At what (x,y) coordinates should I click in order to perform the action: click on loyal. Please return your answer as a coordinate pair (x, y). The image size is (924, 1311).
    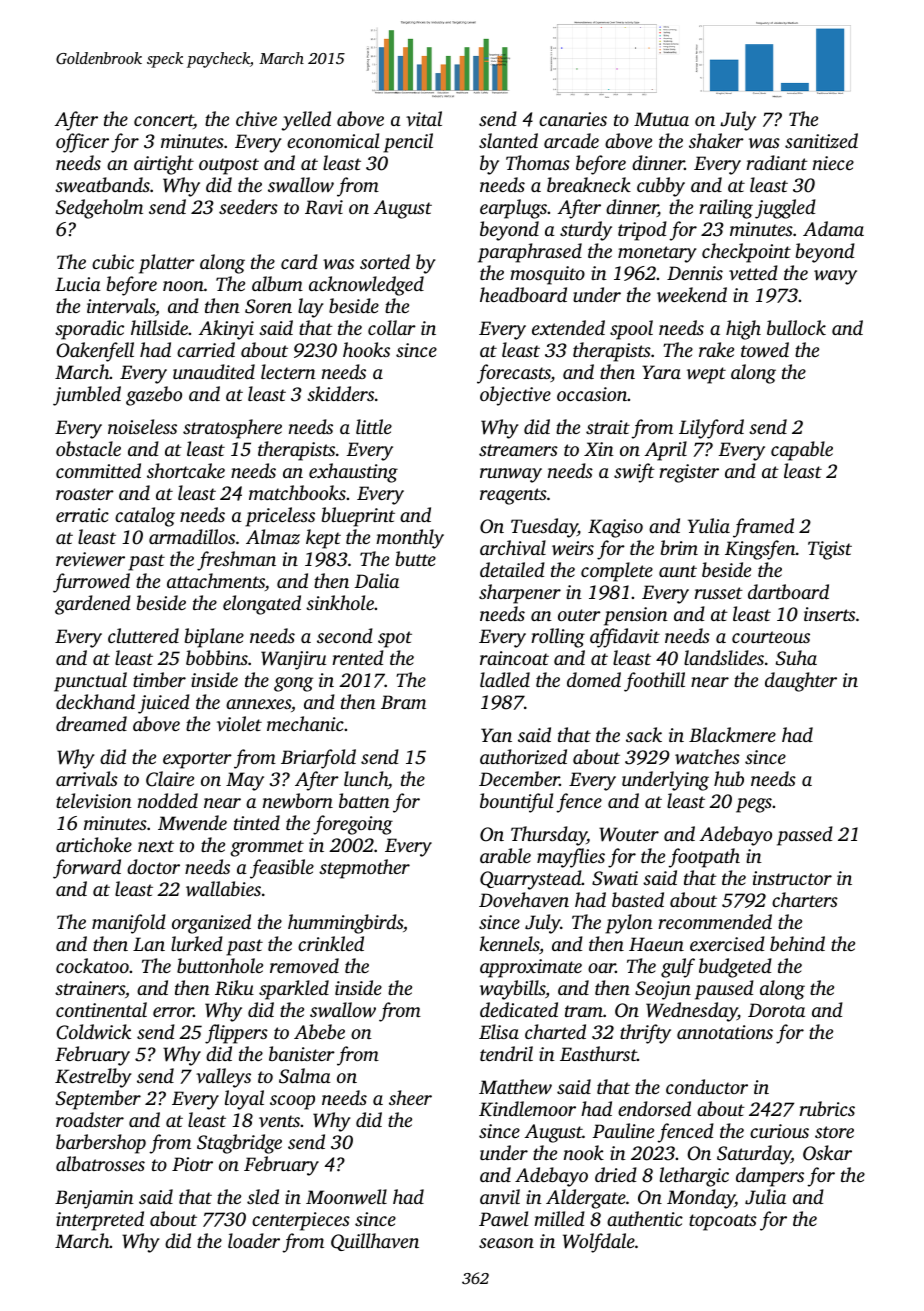
    Looking at the image, I should click on (244, 1100).
